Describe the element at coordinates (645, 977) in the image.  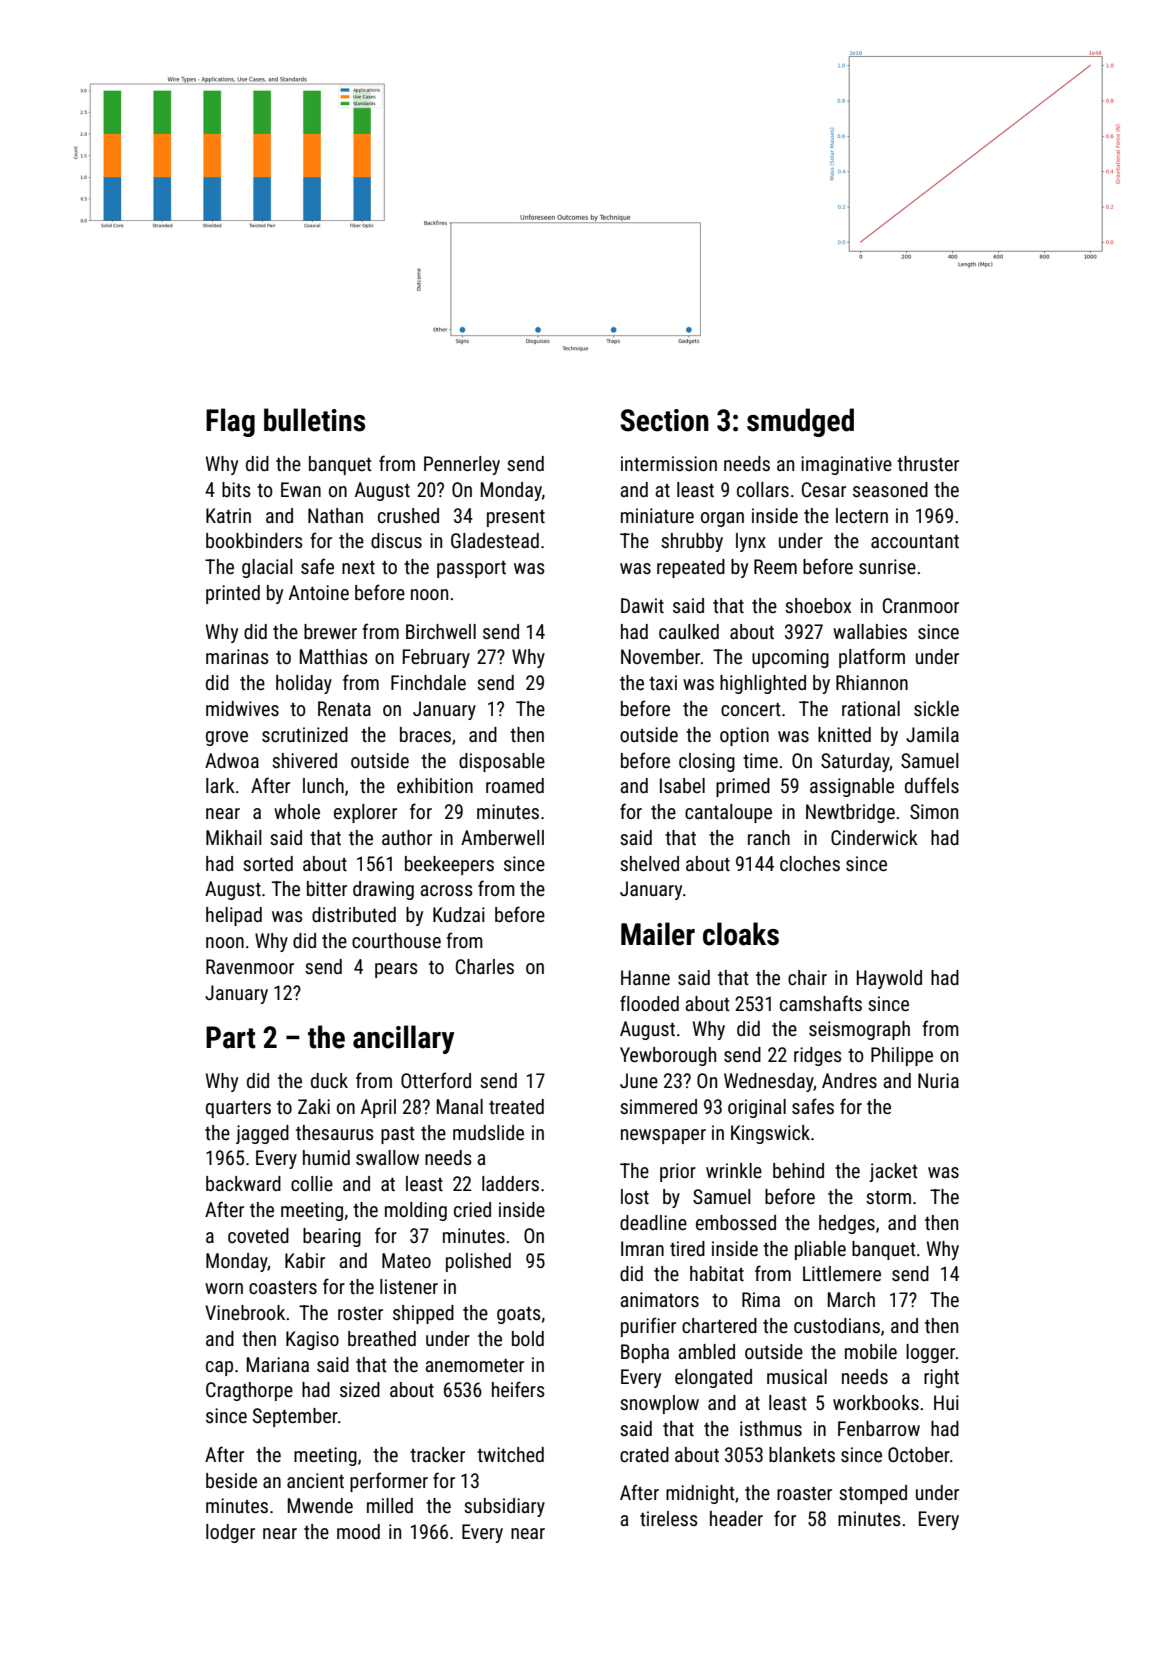
I see `Hanne` at that location.
